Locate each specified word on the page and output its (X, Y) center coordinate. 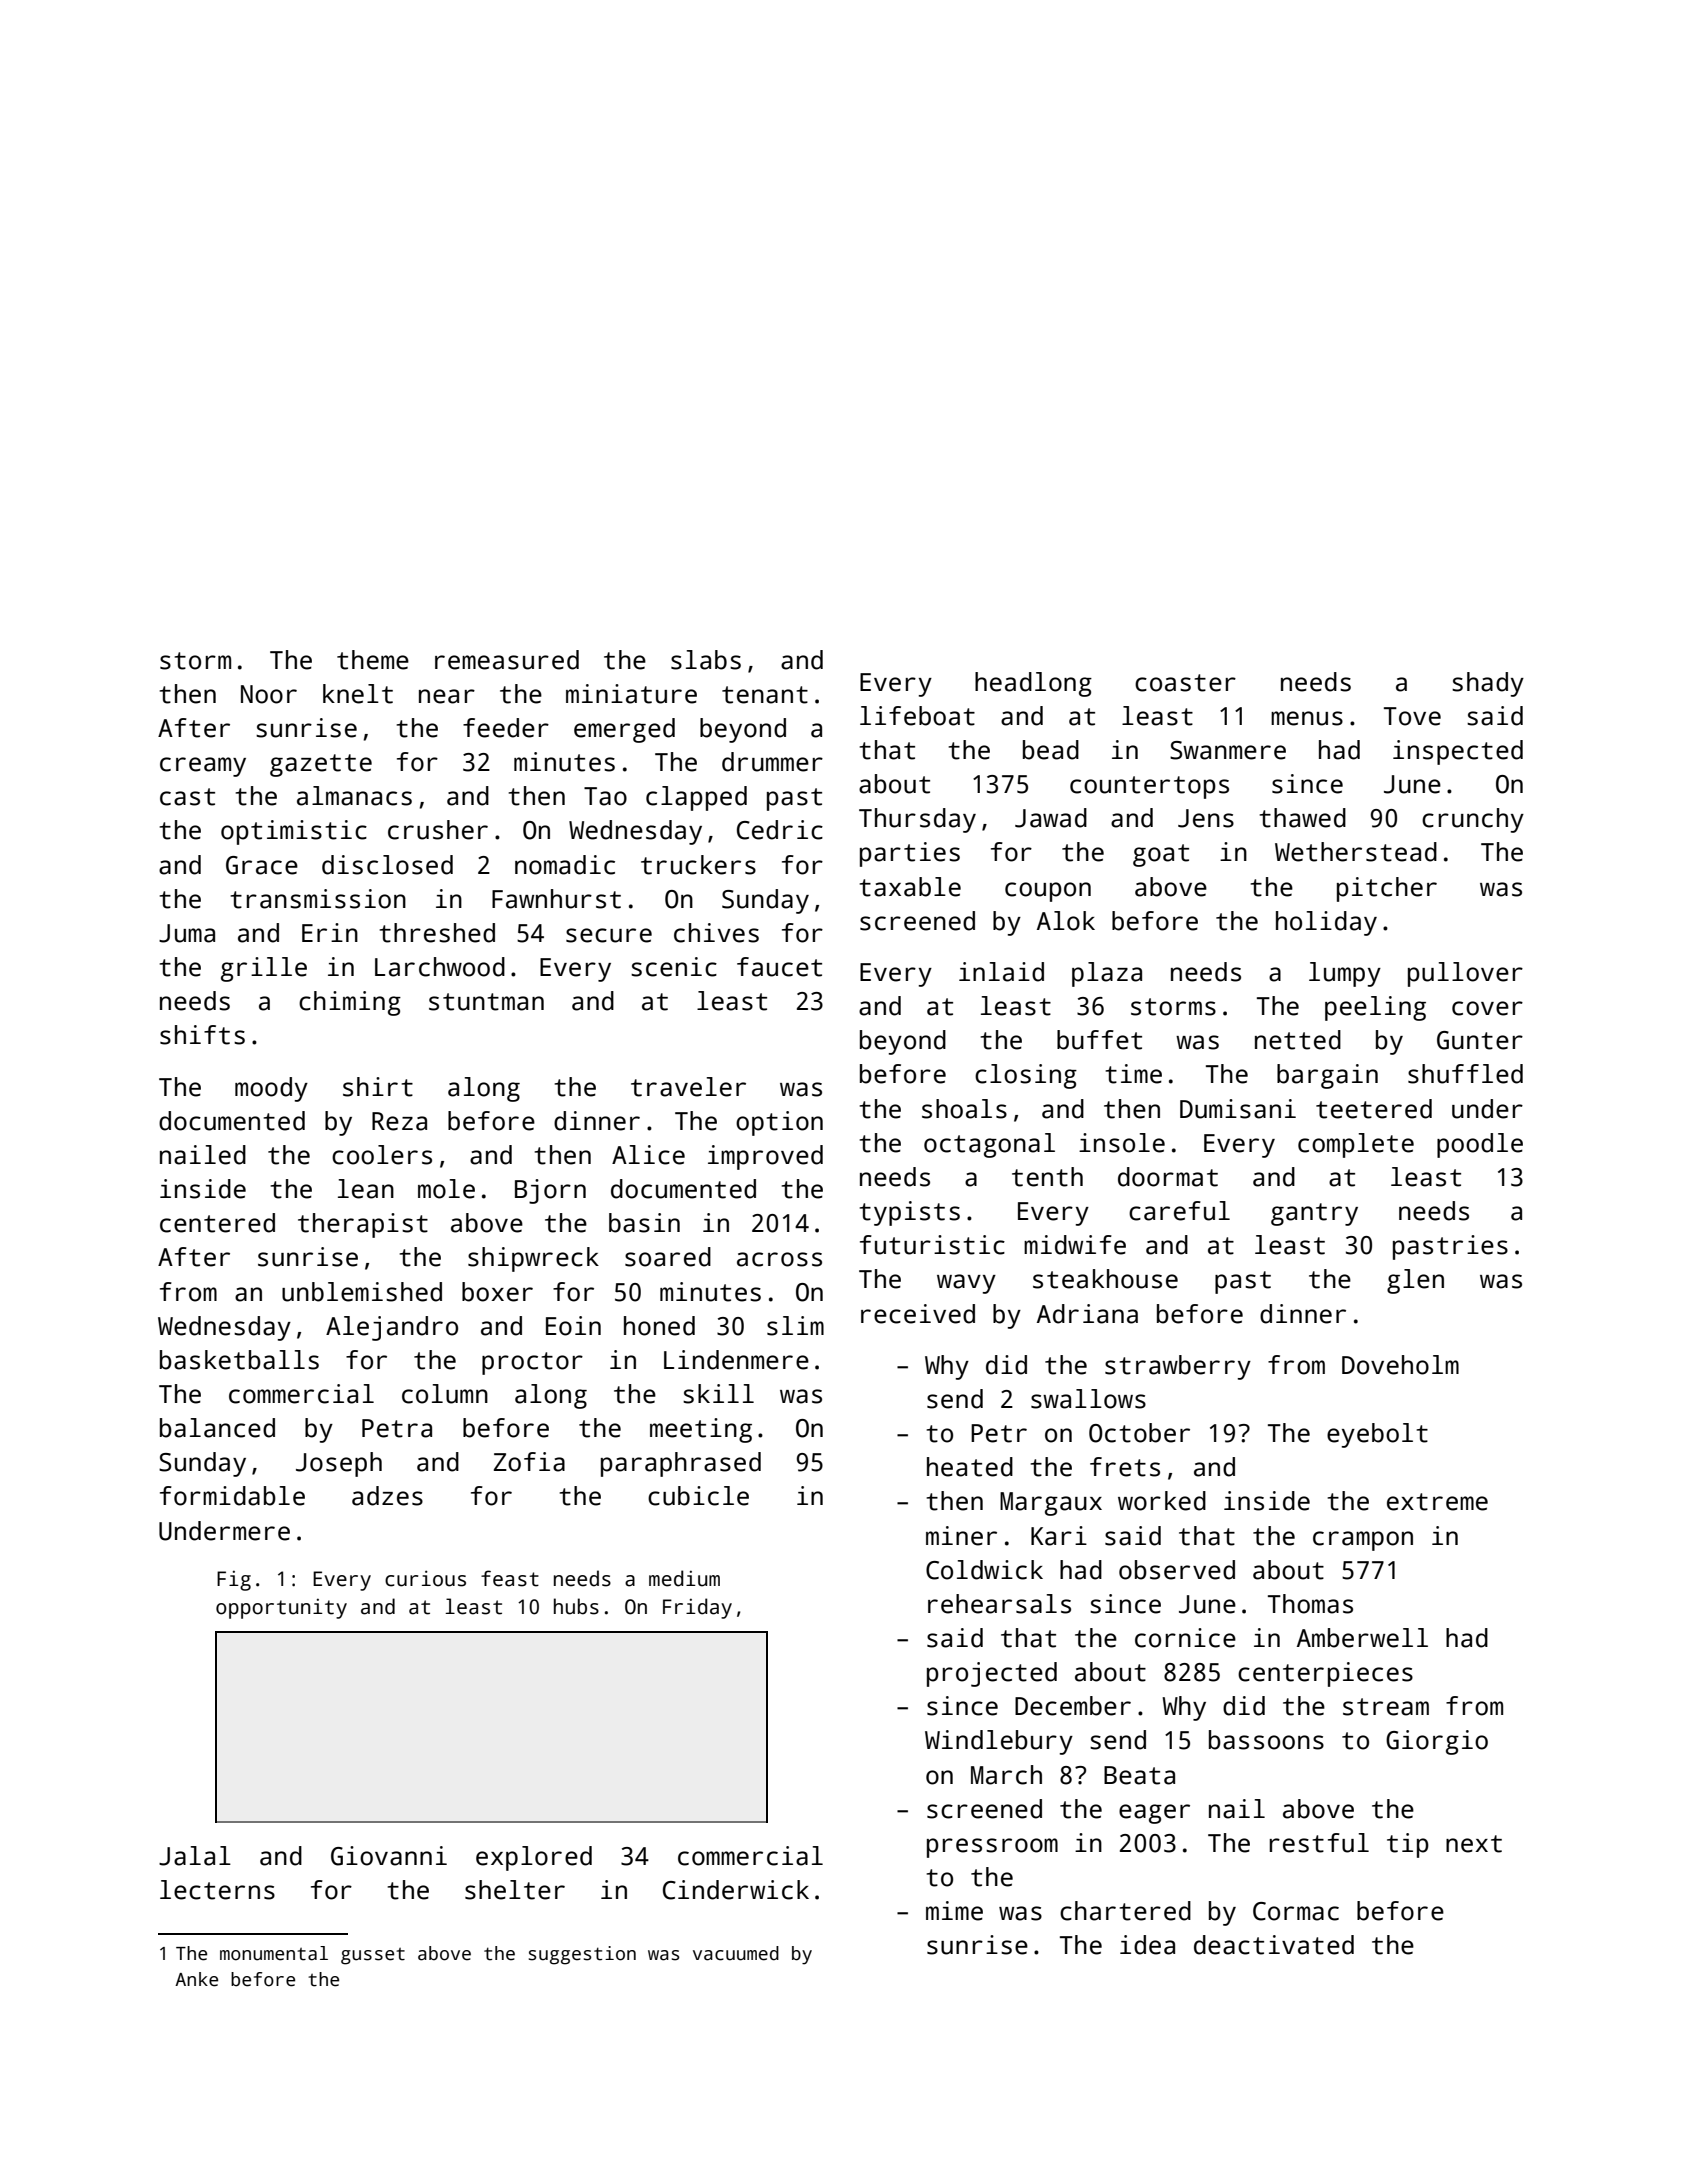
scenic (674, 967)
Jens (1206, 818)
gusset (373, 1956)
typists (909, 1213)
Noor (269, 694)
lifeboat (917, 716)
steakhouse (1105, 1279)
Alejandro (392, 1328)
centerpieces (1325, 1674)
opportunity (281, 1608)
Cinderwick (736, 1890)
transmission (318, 899)
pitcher (1387, 889)
